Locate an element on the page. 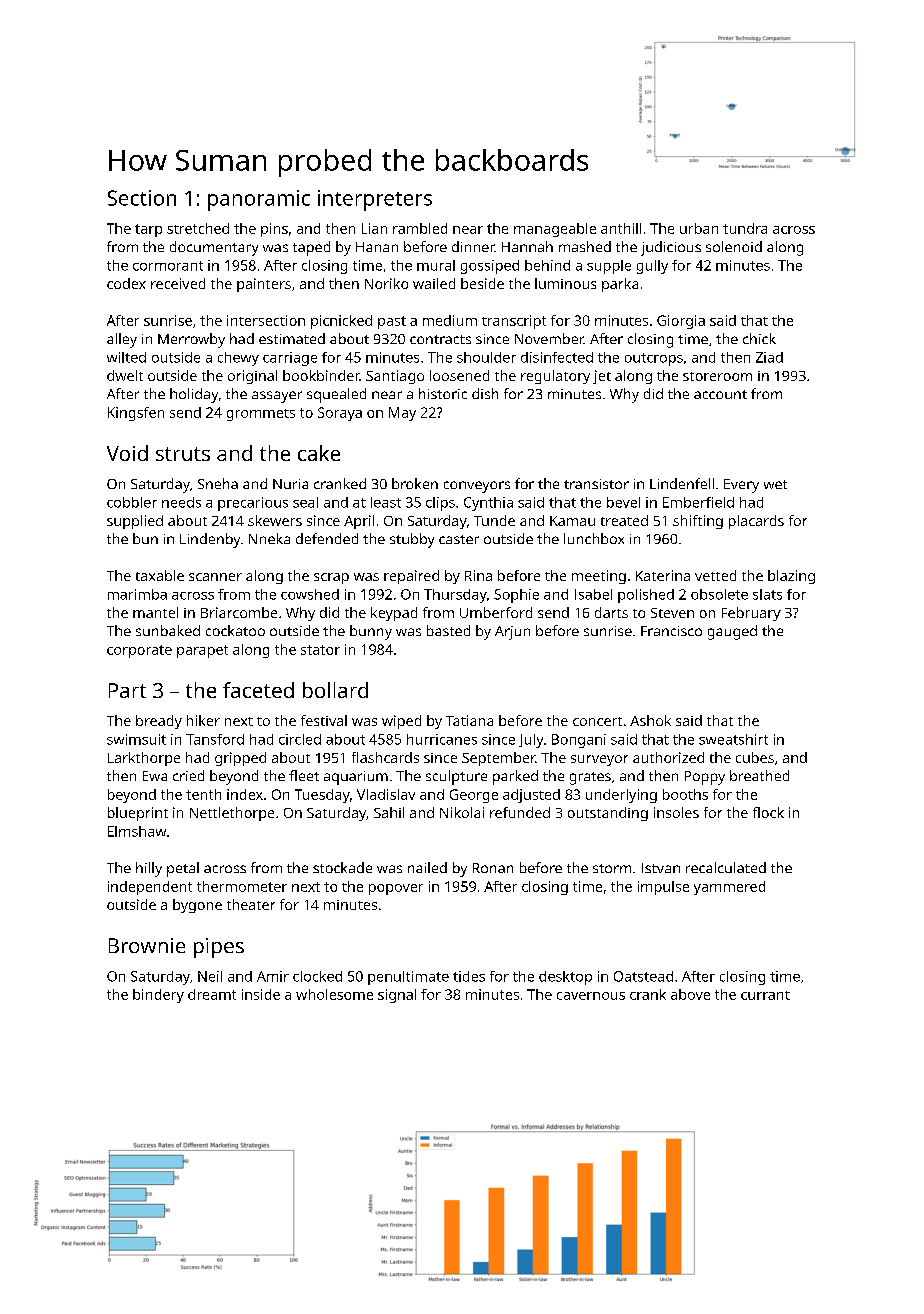 The image size is (924, 1314). tarp is located at coordinates (148, 230).
